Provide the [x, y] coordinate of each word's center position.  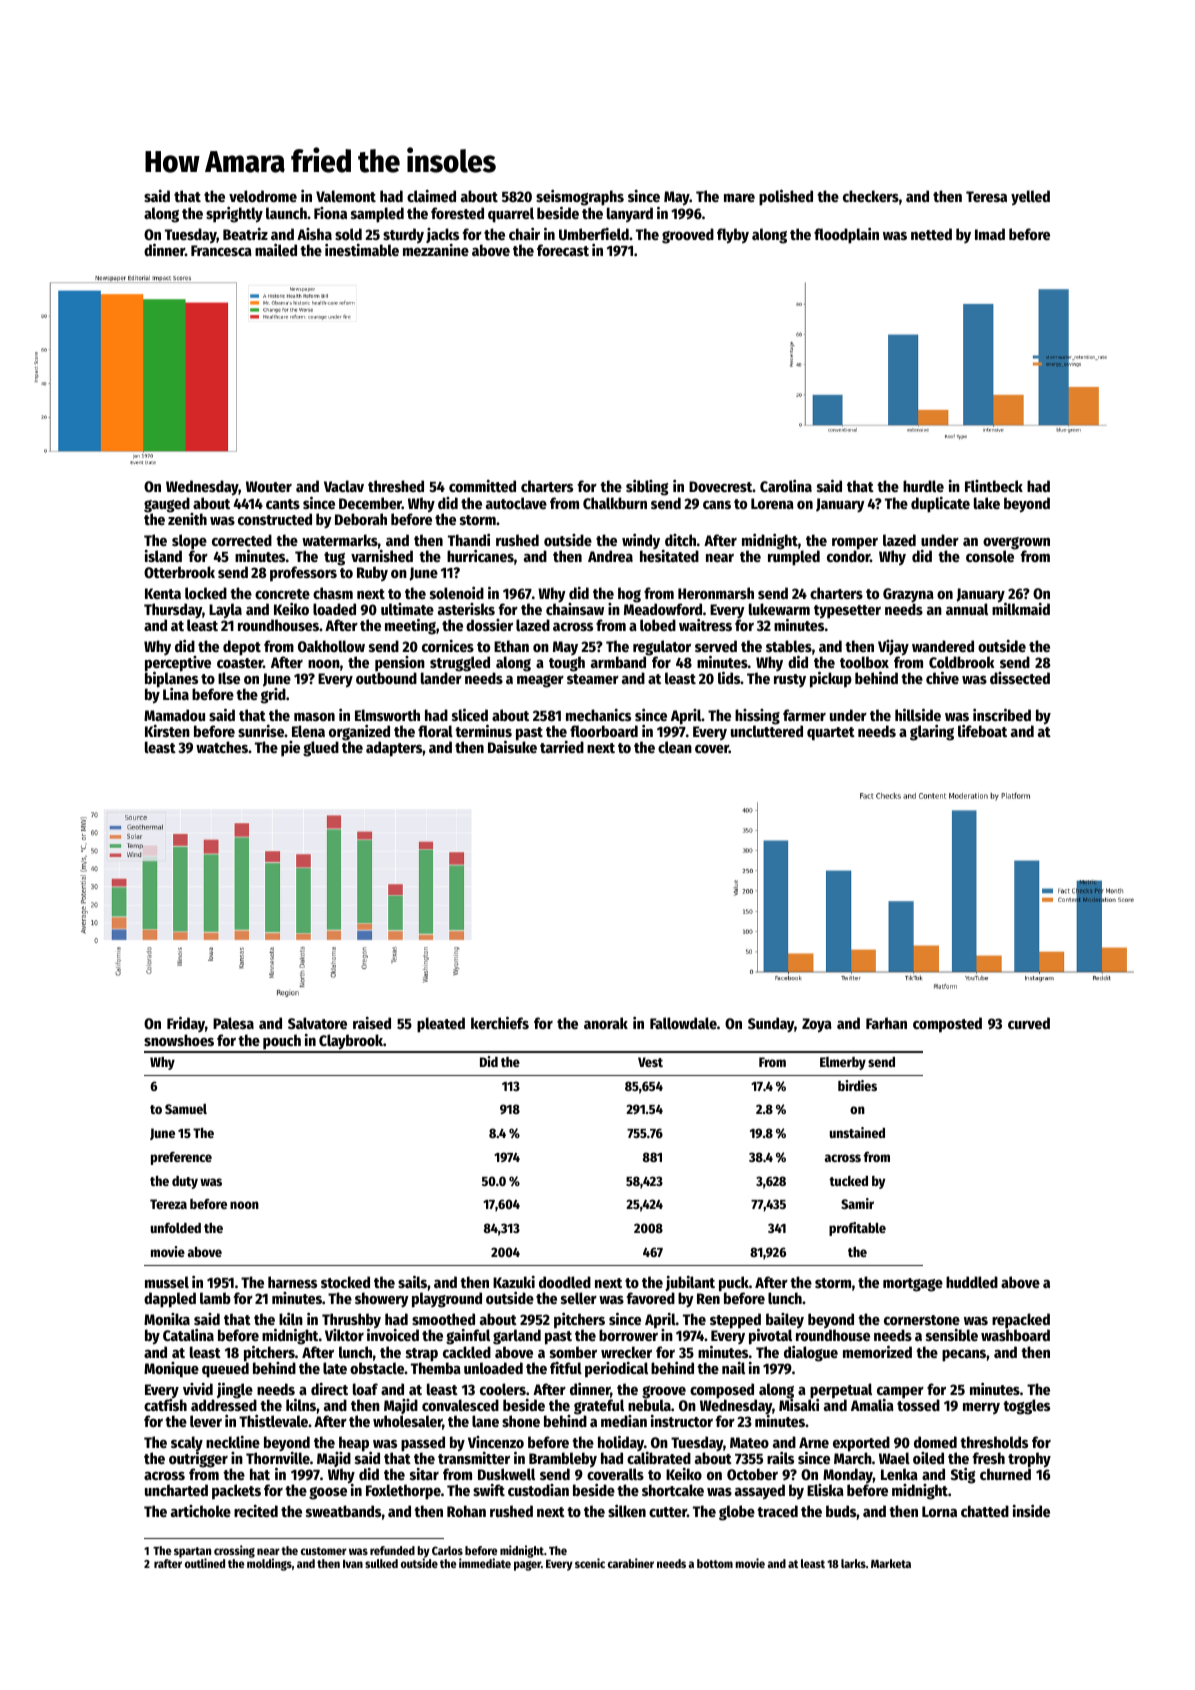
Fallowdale [683, 1023]
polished [786, 197]
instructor [682, 1421]
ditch [680, 540]
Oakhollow [331, 646]
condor [848, 556]
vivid [198, 1389]
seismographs [580, 198]
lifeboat [982, 730]
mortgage [913, 1285]
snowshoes [179, 1040]
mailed [276, 249]
